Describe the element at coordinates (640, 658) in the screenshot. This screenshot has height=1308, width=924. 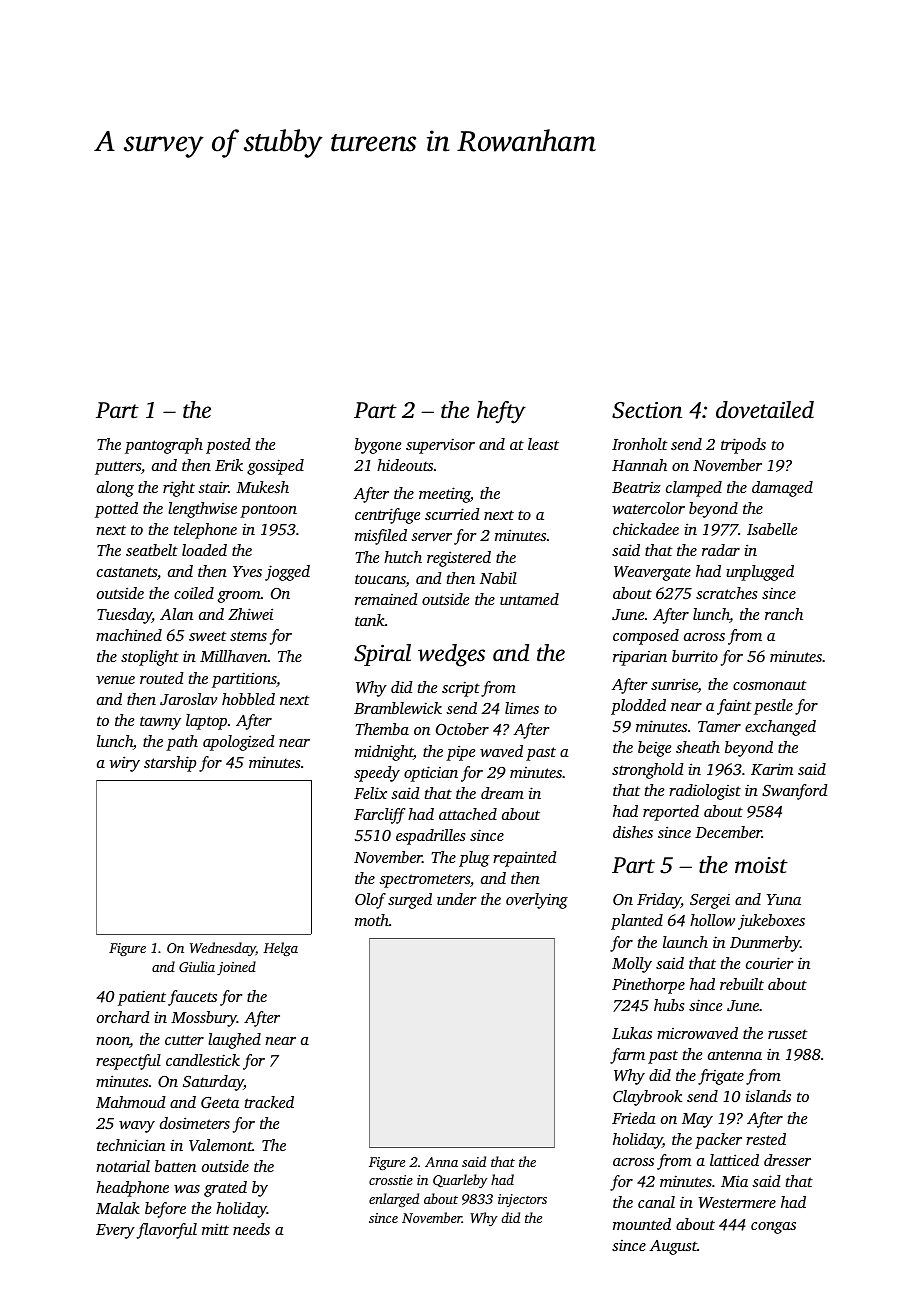
I see `riparian` at that location.
